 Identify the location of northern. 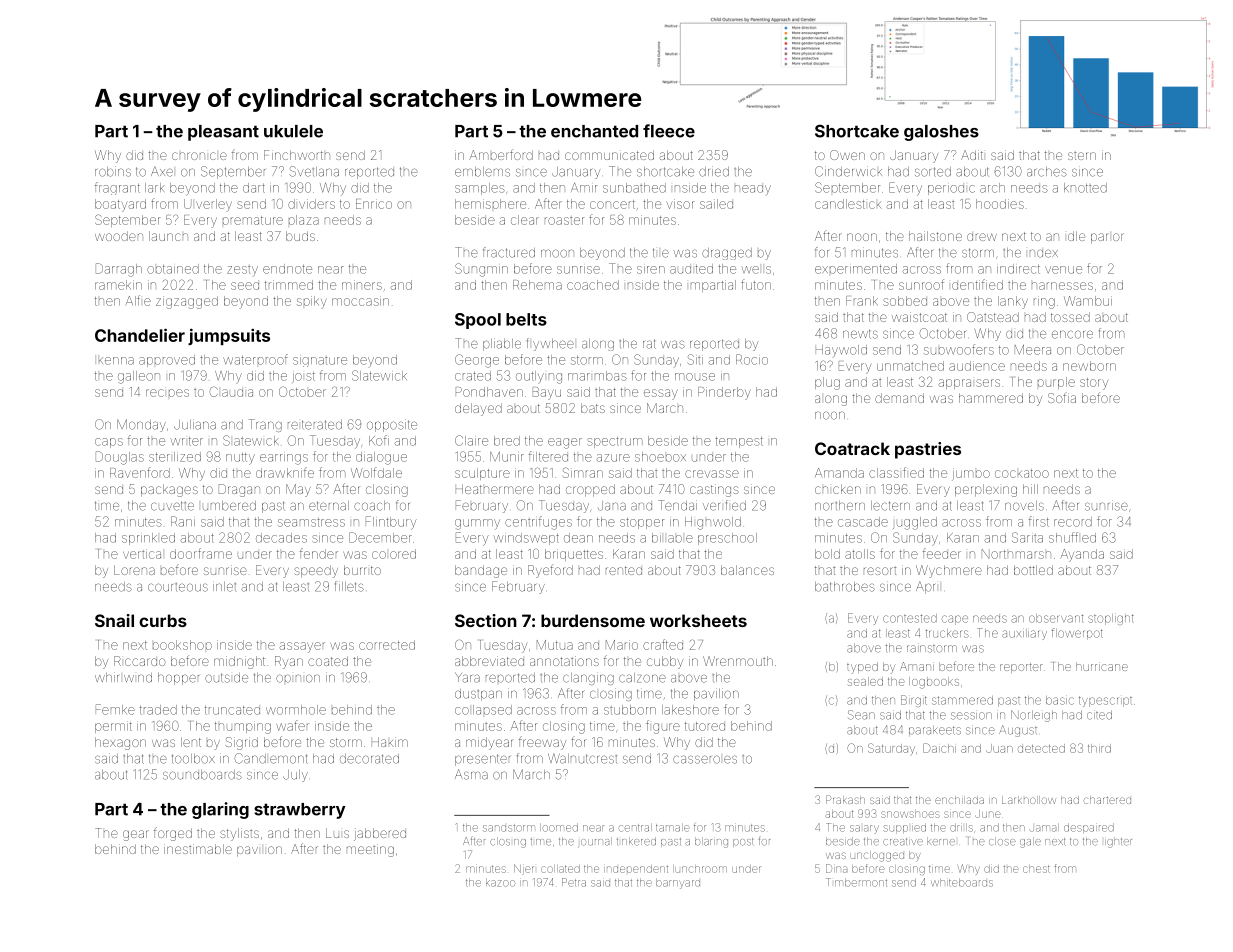
(840, 506).
